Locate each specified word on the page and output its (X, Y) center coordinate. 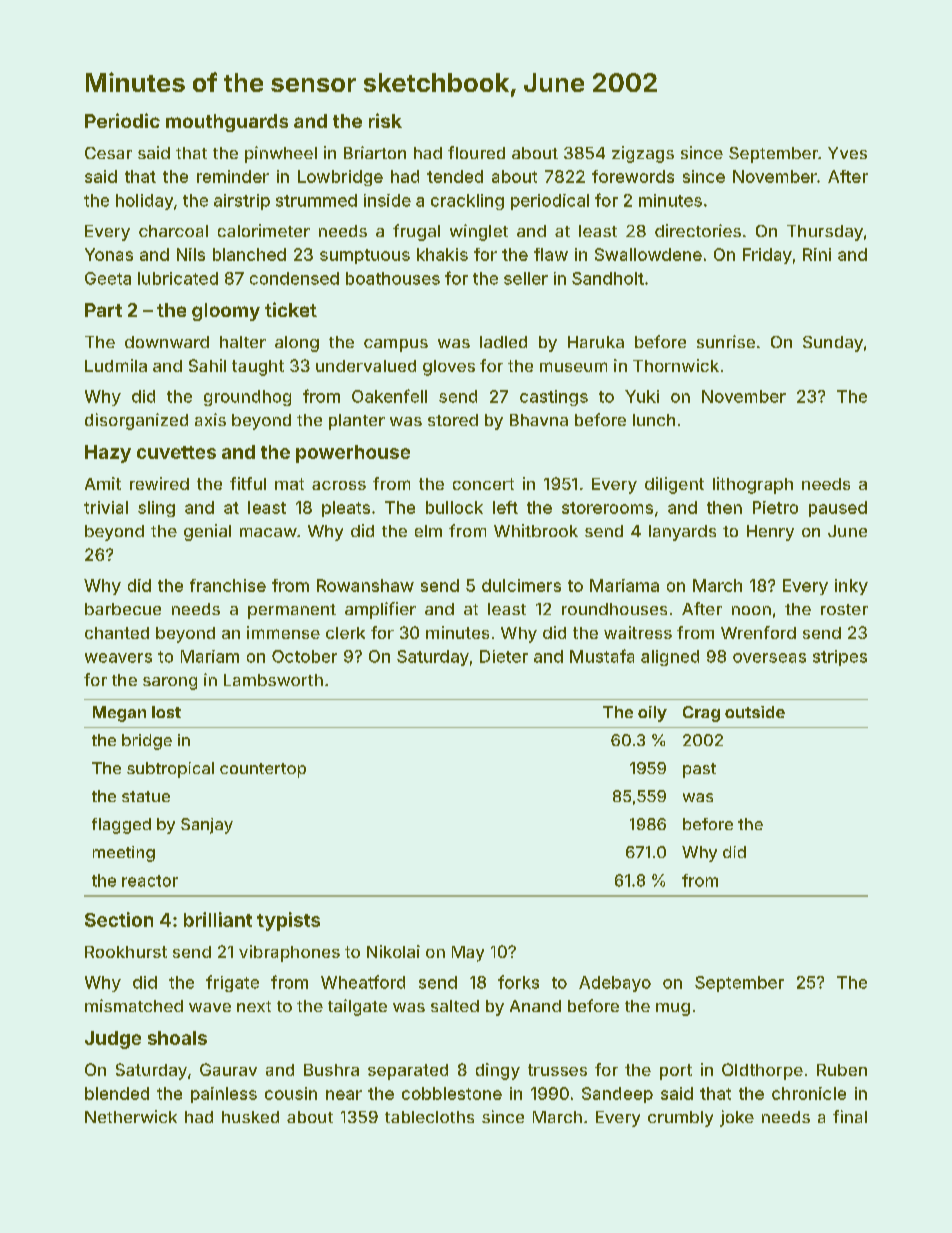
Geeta (108, 278)
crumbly (680, 1119)
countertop (263, 770)
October (304, 656)
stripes (840, 658)
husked (250, 1117)
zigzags (643, 154)
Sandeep (617, 1095)
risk (385, 120)
